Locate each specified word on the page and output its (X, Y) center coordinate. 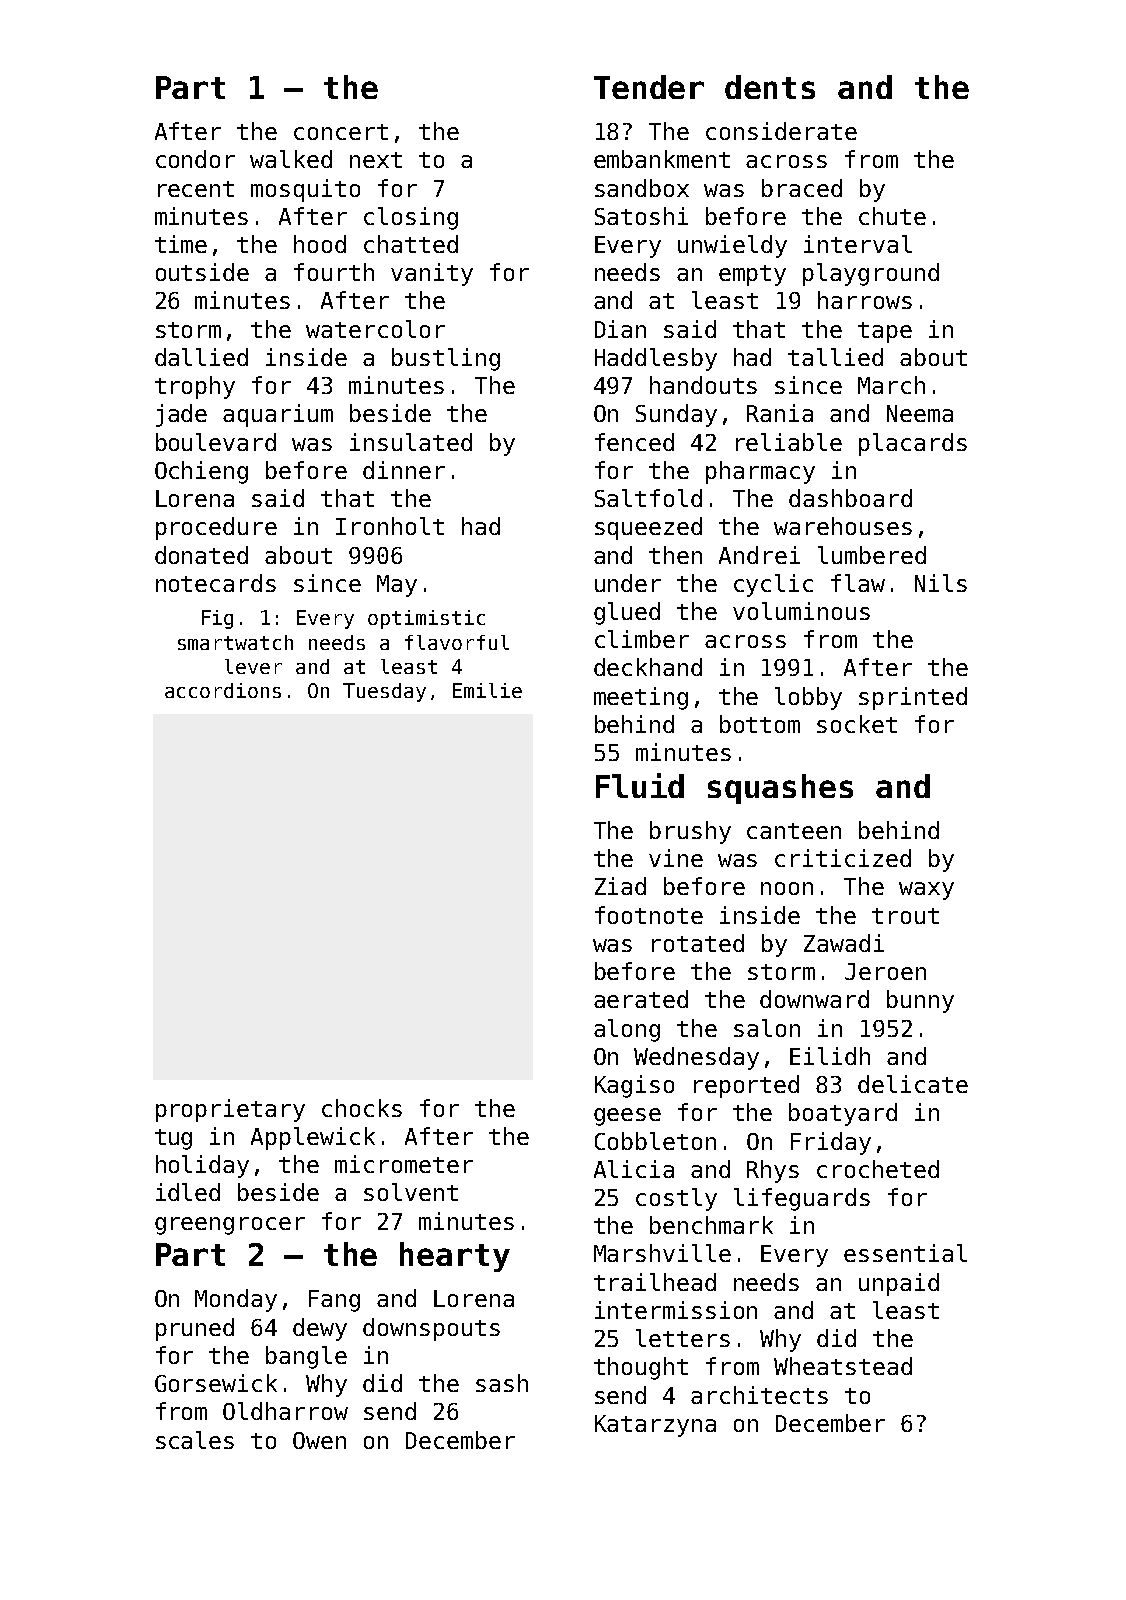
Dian (620, 329)
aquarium (278, 415)
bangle (306, 1357)
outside (202, 272)
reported (746, 1086)
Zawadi (844, 943)
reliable (789, 442)
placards (913, 444)
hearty (455, 1257)
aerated (641, 999)
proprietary (230, 1110)
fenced (634, 442)
